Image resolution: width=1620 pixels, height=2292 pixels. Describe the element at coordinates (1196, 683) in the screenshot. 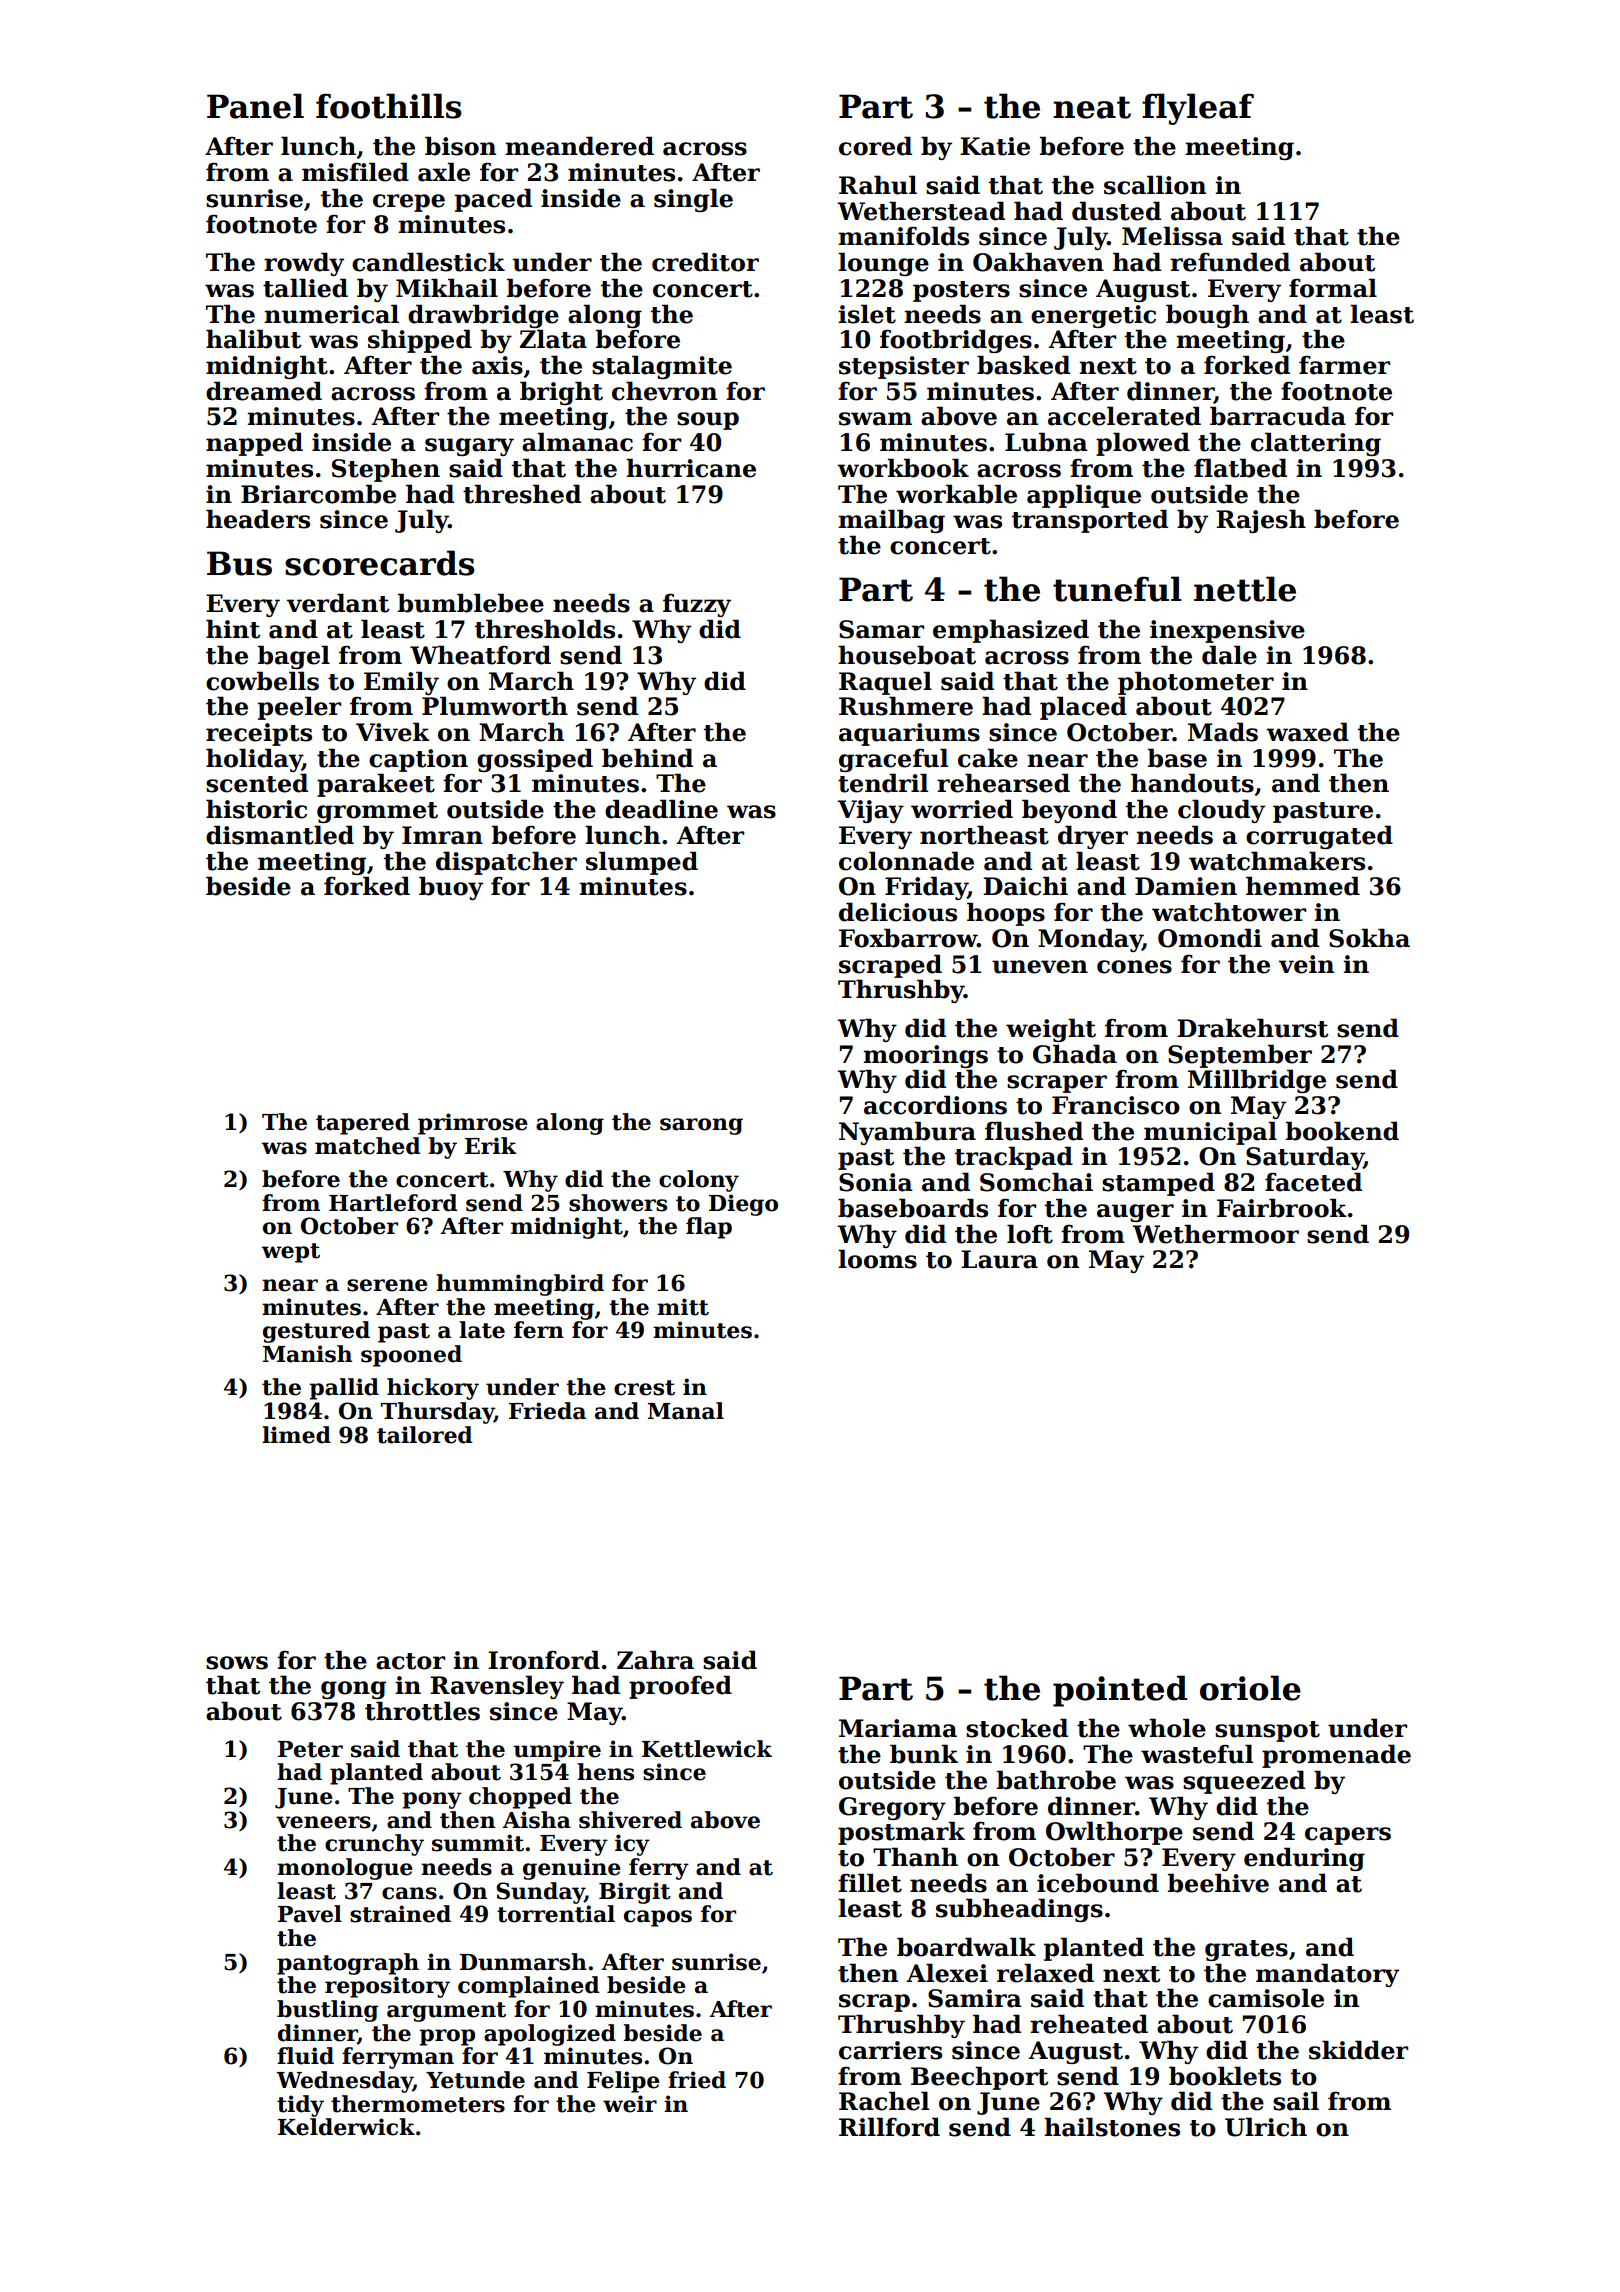

I see `photometer` at that location.
